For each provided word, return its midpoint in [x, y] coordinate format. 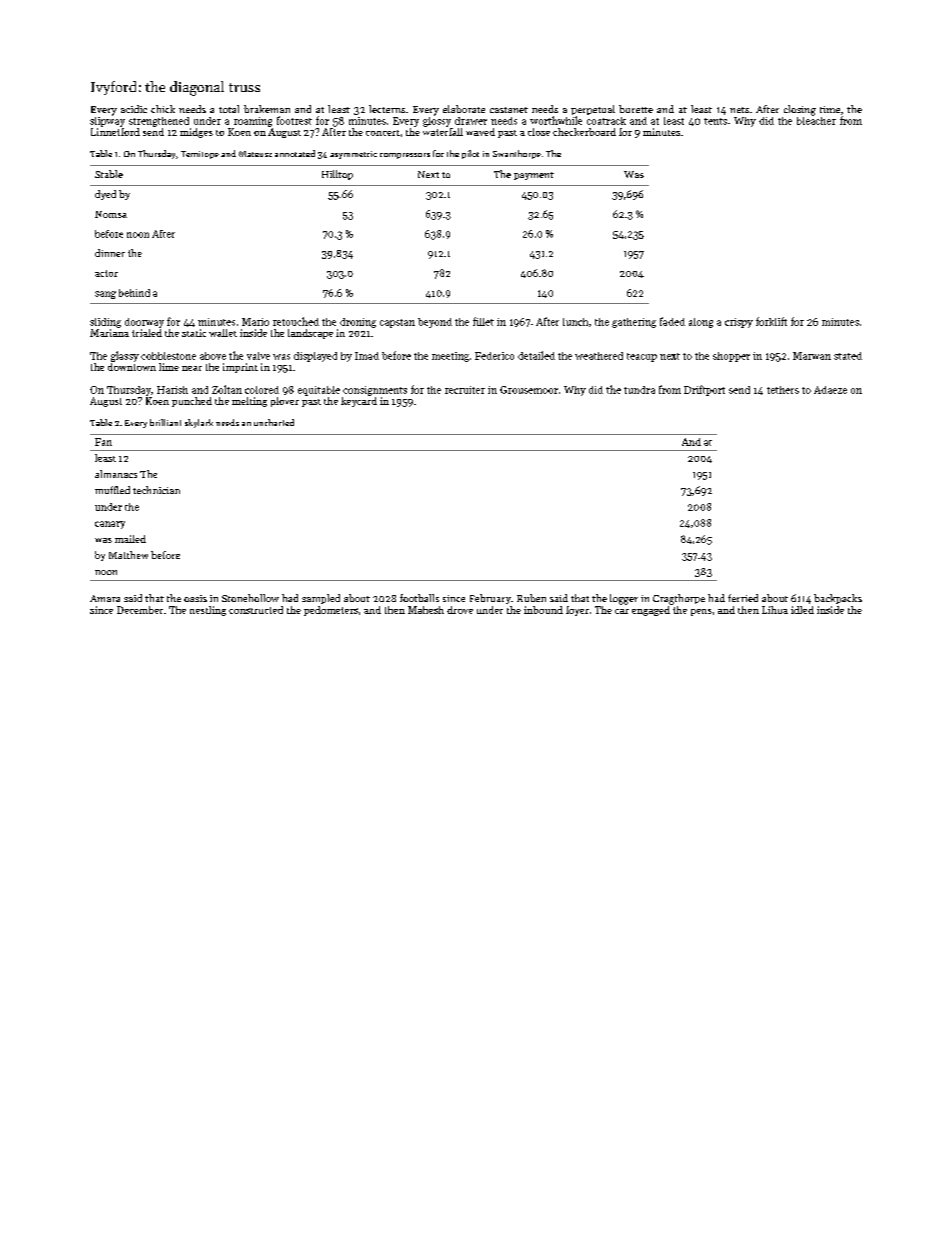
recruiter [465, 390]
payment [534, 176]
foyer [577, 611]
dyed [105, 195]
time [830, 109]
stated [848, 356]
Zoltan [227, 389]
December [140, 610]
